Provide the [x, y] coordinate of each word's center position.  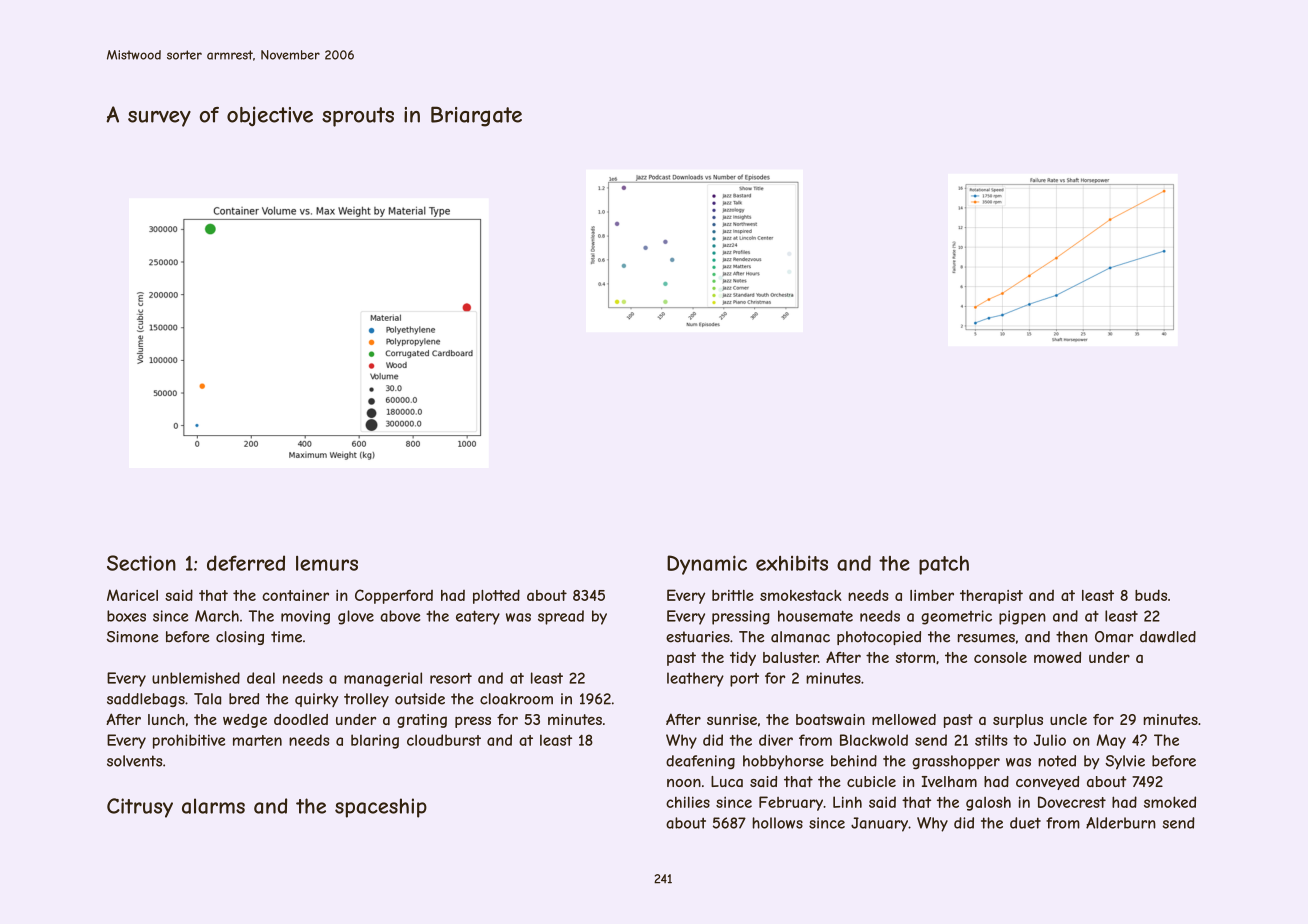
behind [854, 761]
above [400, 616]
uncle [1068, 719]
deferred [246, 563]
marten [257, 740]
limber [932, 595]
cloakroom [516, 699]
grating [422, 721]
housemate [815, 616]
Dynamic [707, 565]
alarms [213, 806]
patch [944, 565]
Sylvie [1125, 762]
